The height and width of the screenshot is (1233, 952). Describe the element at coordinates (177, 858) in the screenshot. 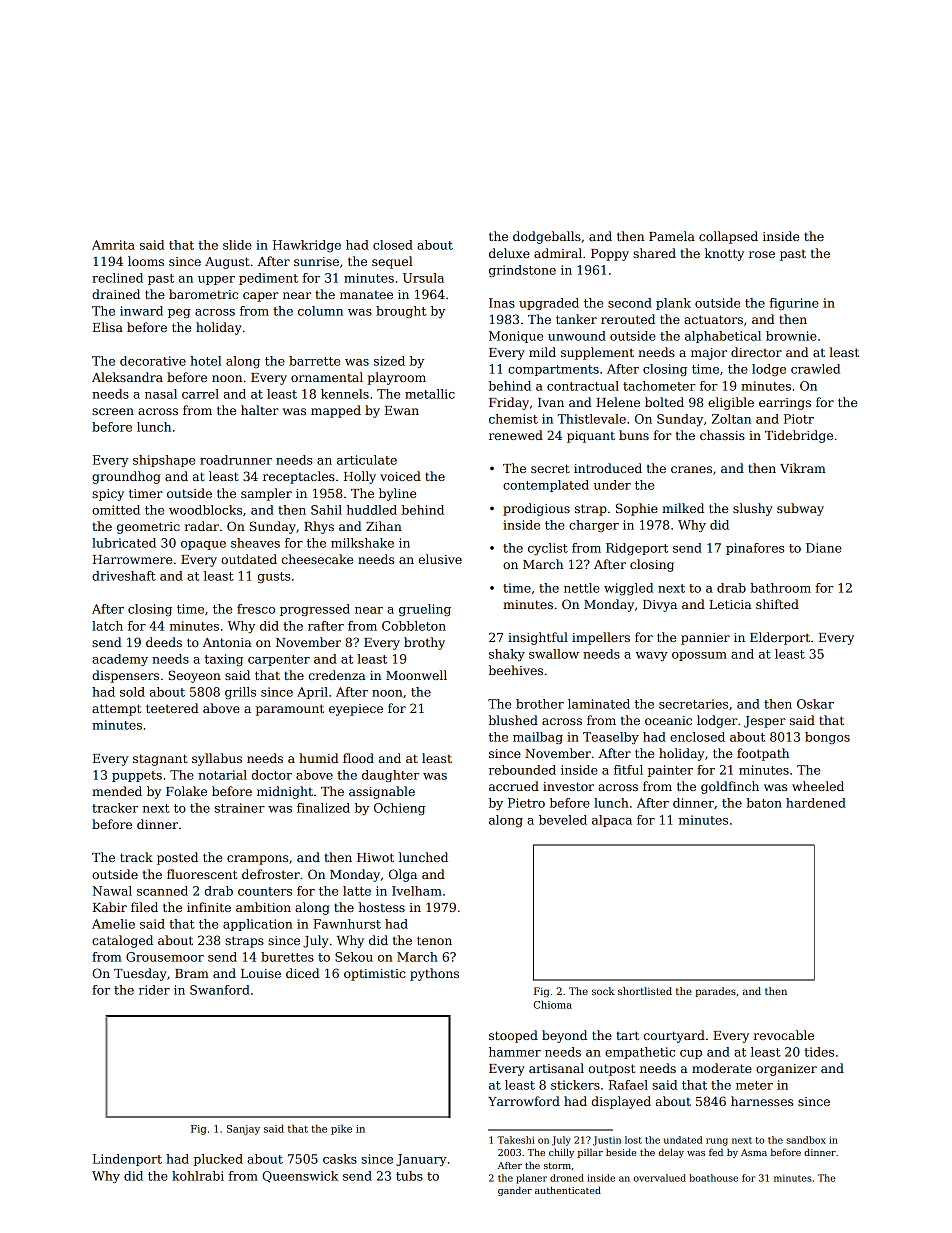

I see `posted` at that location.
